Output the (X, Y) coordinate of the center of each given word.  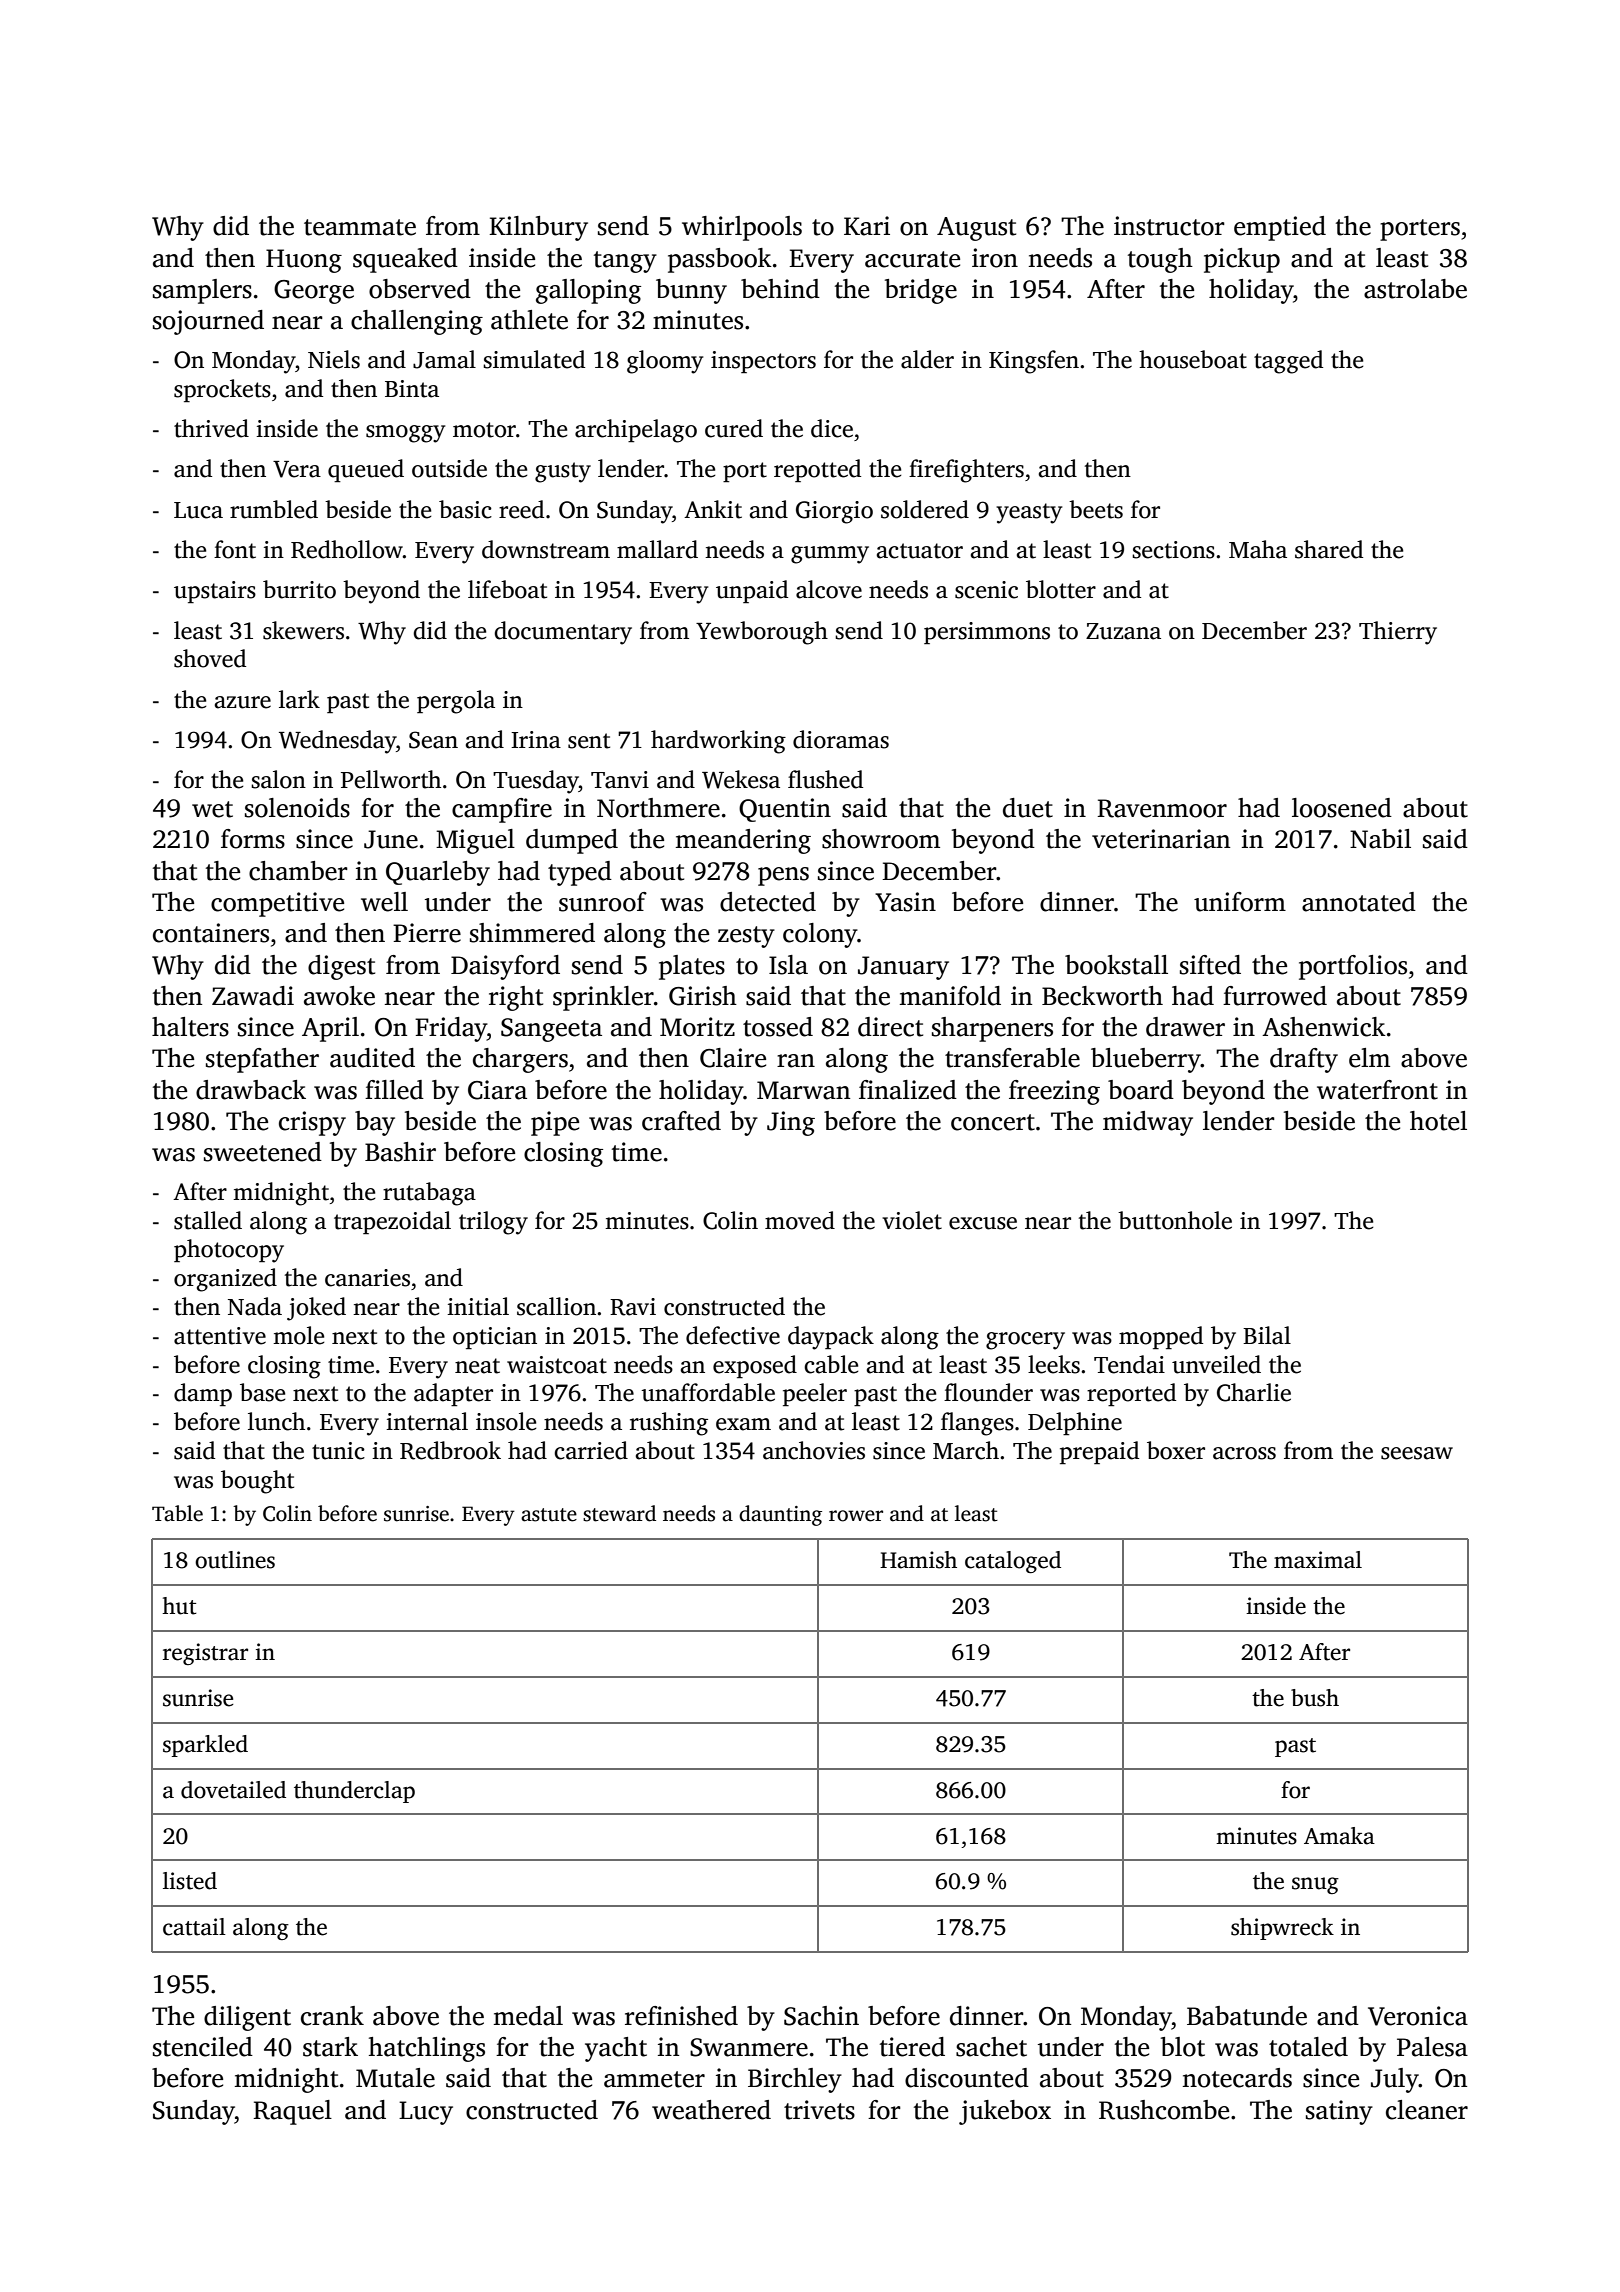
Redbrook (450, 1450)
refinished (681, 2016)
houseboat (1193, 359)
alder (927, 359)
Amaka (1339, 1836)
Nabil (1380, 839)
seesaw (1417, 1453)
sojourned (208, 322)
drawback (251, 1090)
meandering (743, 841)
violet (912, 1220)
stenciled (203, 2047)
